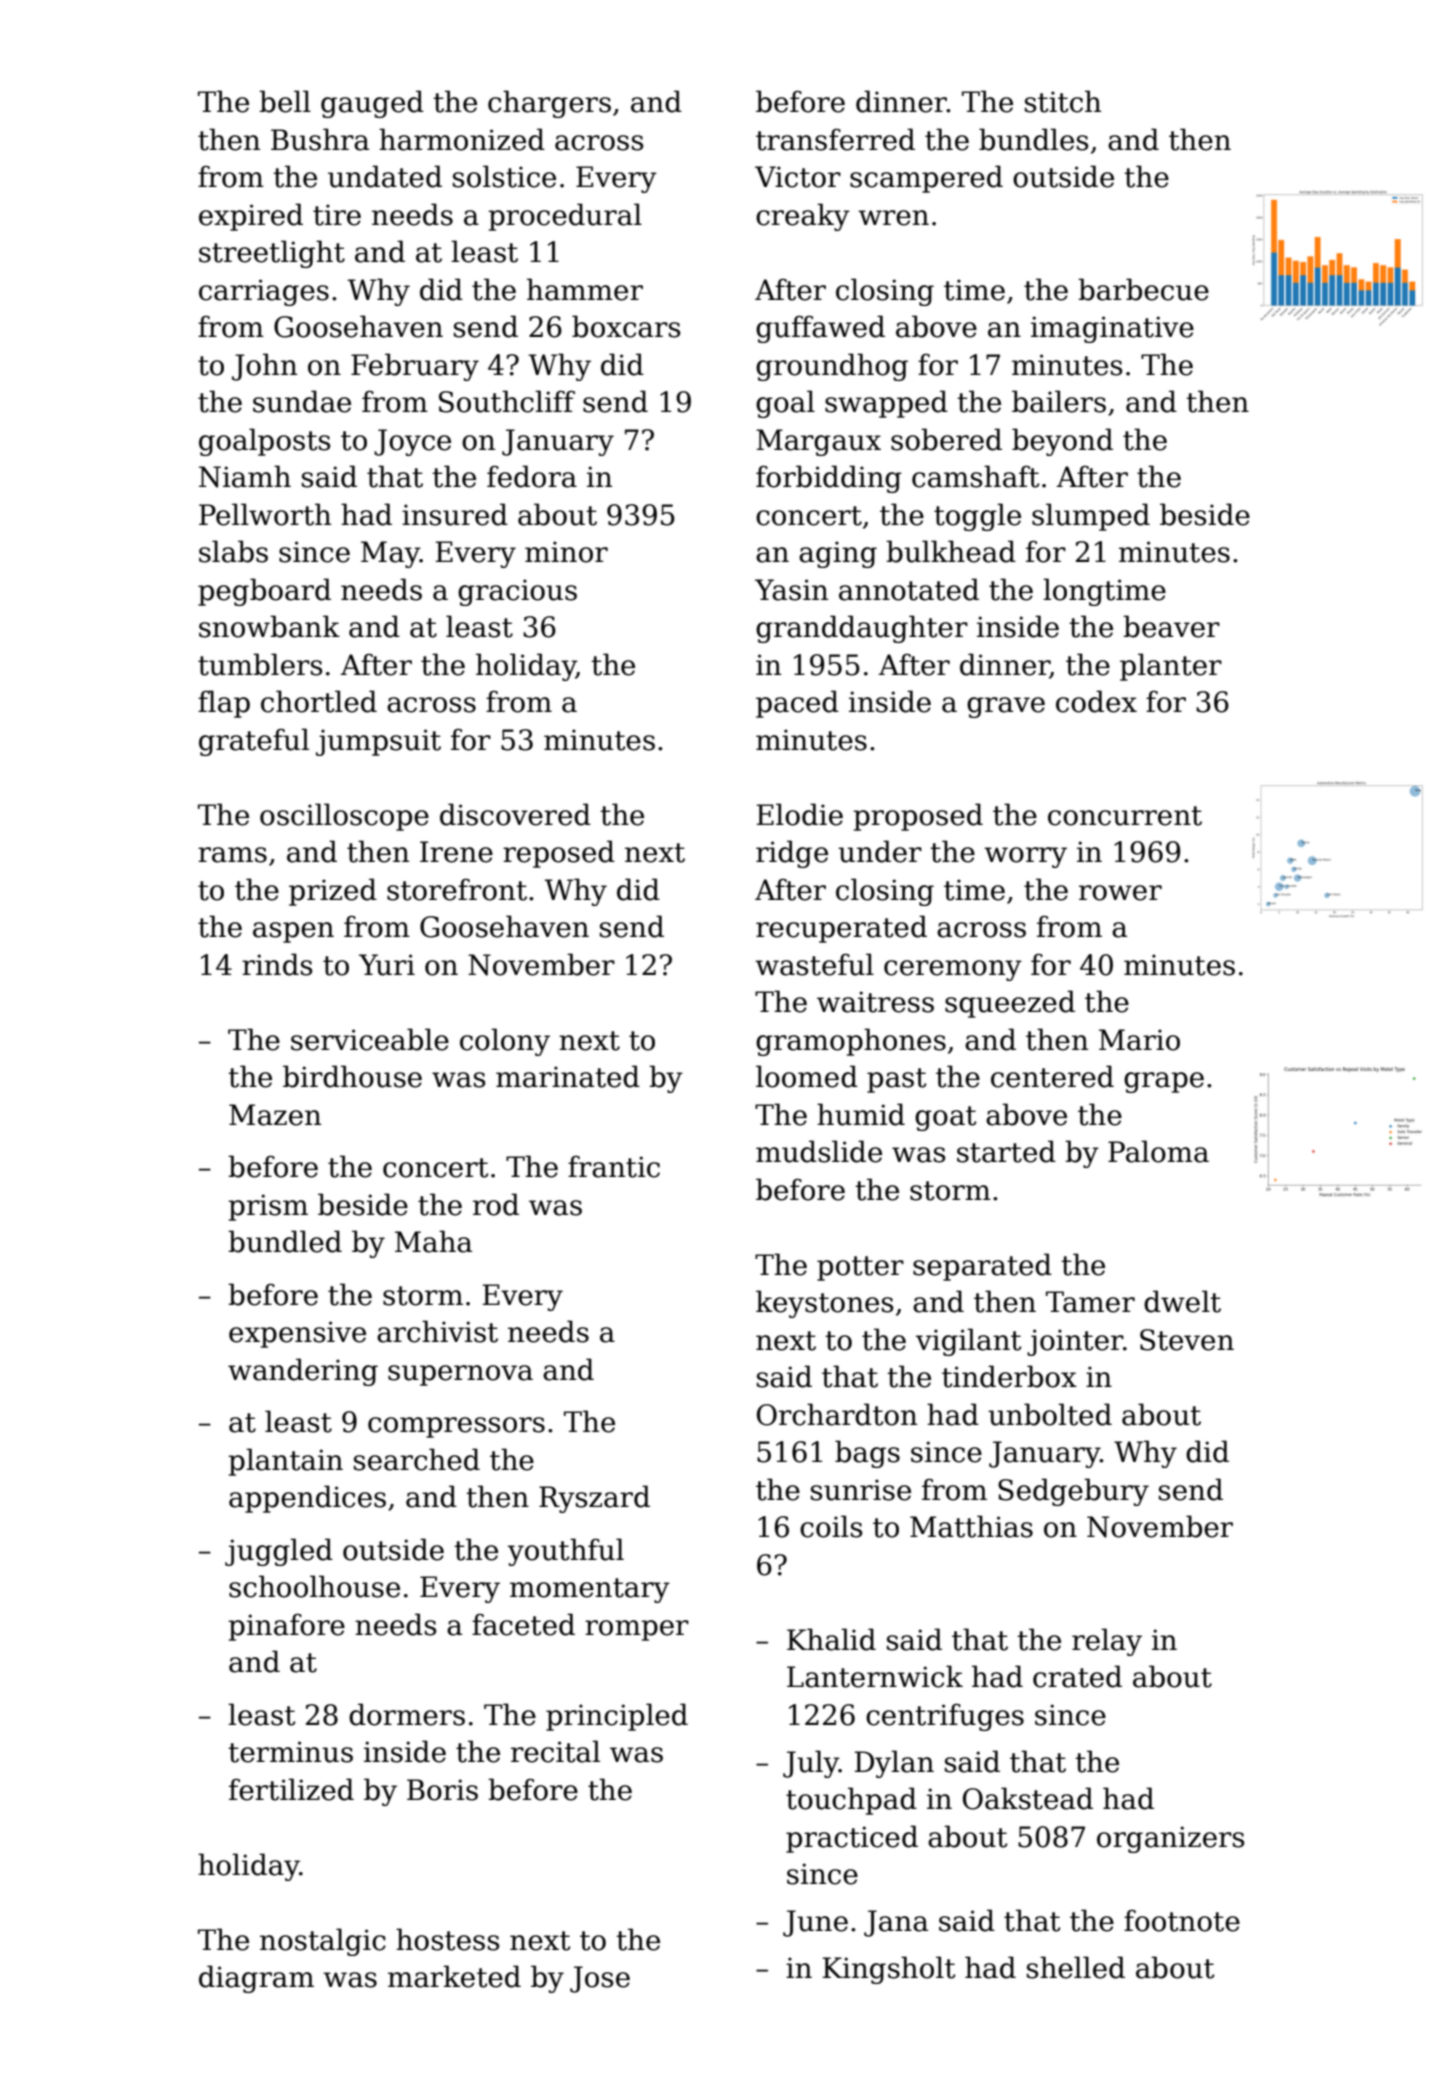  What do you see at coordinates (1006, 707) in the image?
I see `grave` at bounding box center [1006, 707].
